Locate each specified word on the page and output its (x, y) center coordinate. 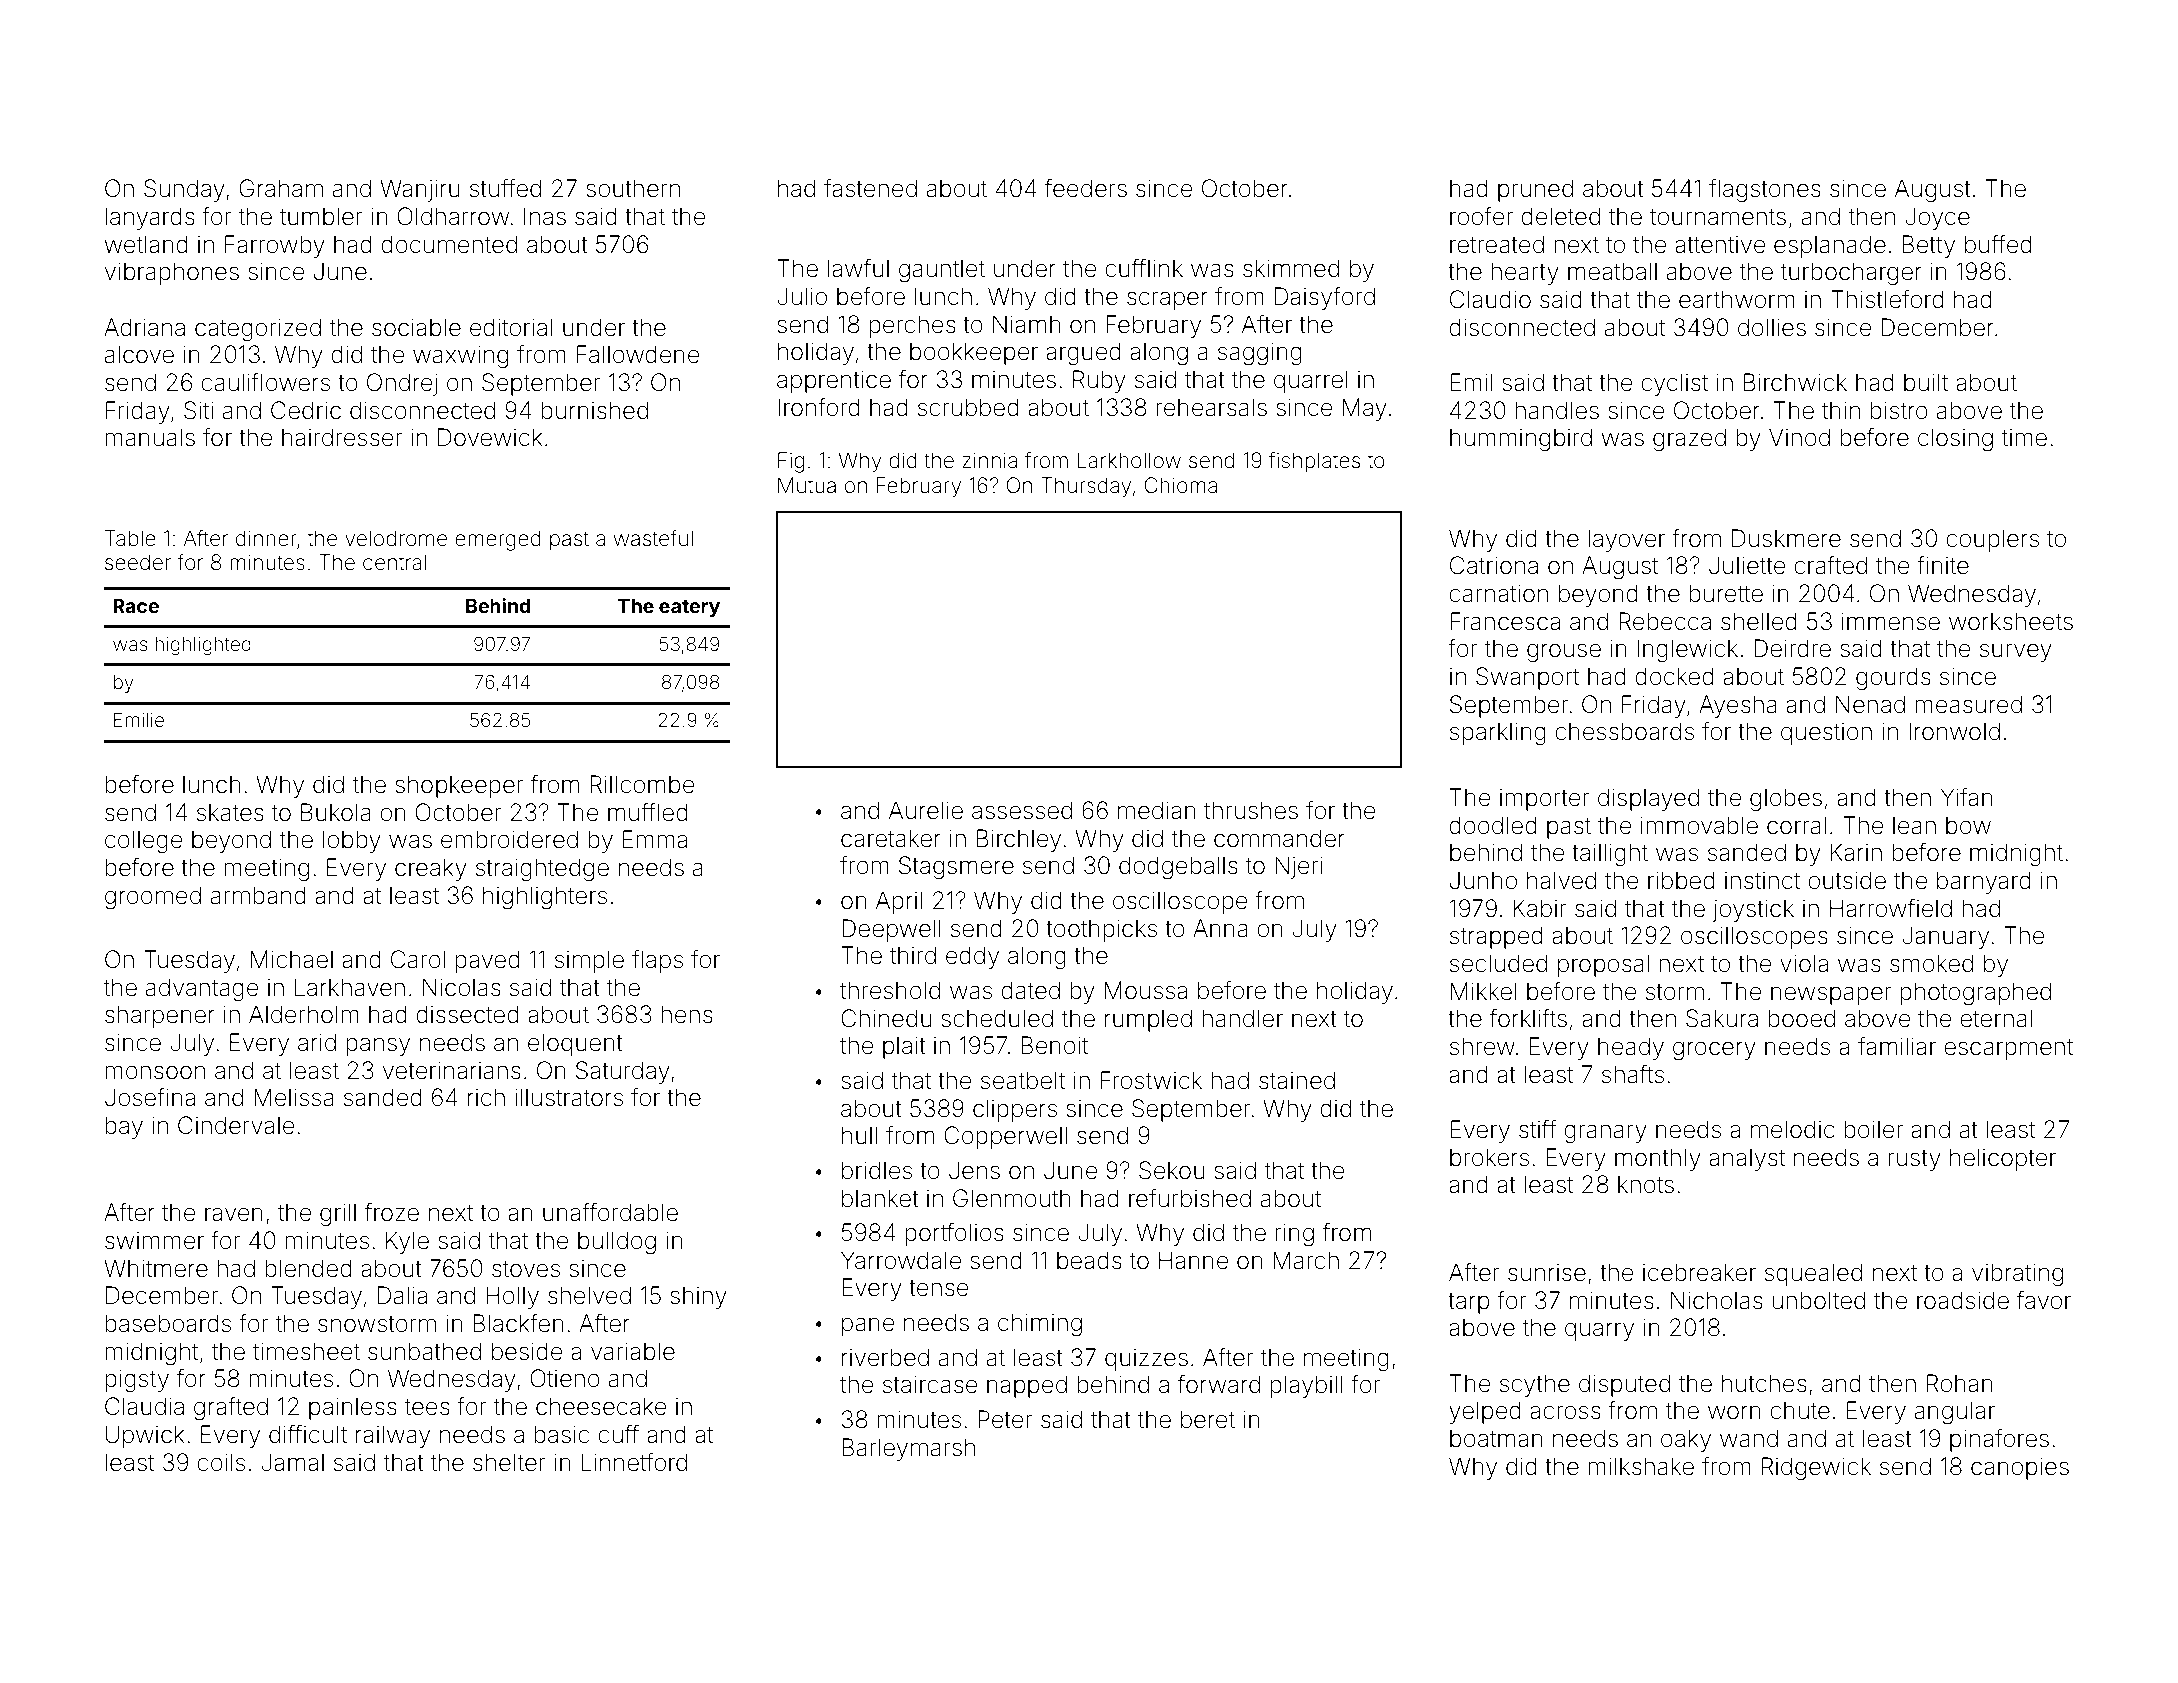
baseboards (168, 1323)
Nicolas (462, 987)
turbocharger (1851, 273)
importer (1545, 799)
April (899, 902)
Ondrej (402, 384)
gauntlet (942, 270)
